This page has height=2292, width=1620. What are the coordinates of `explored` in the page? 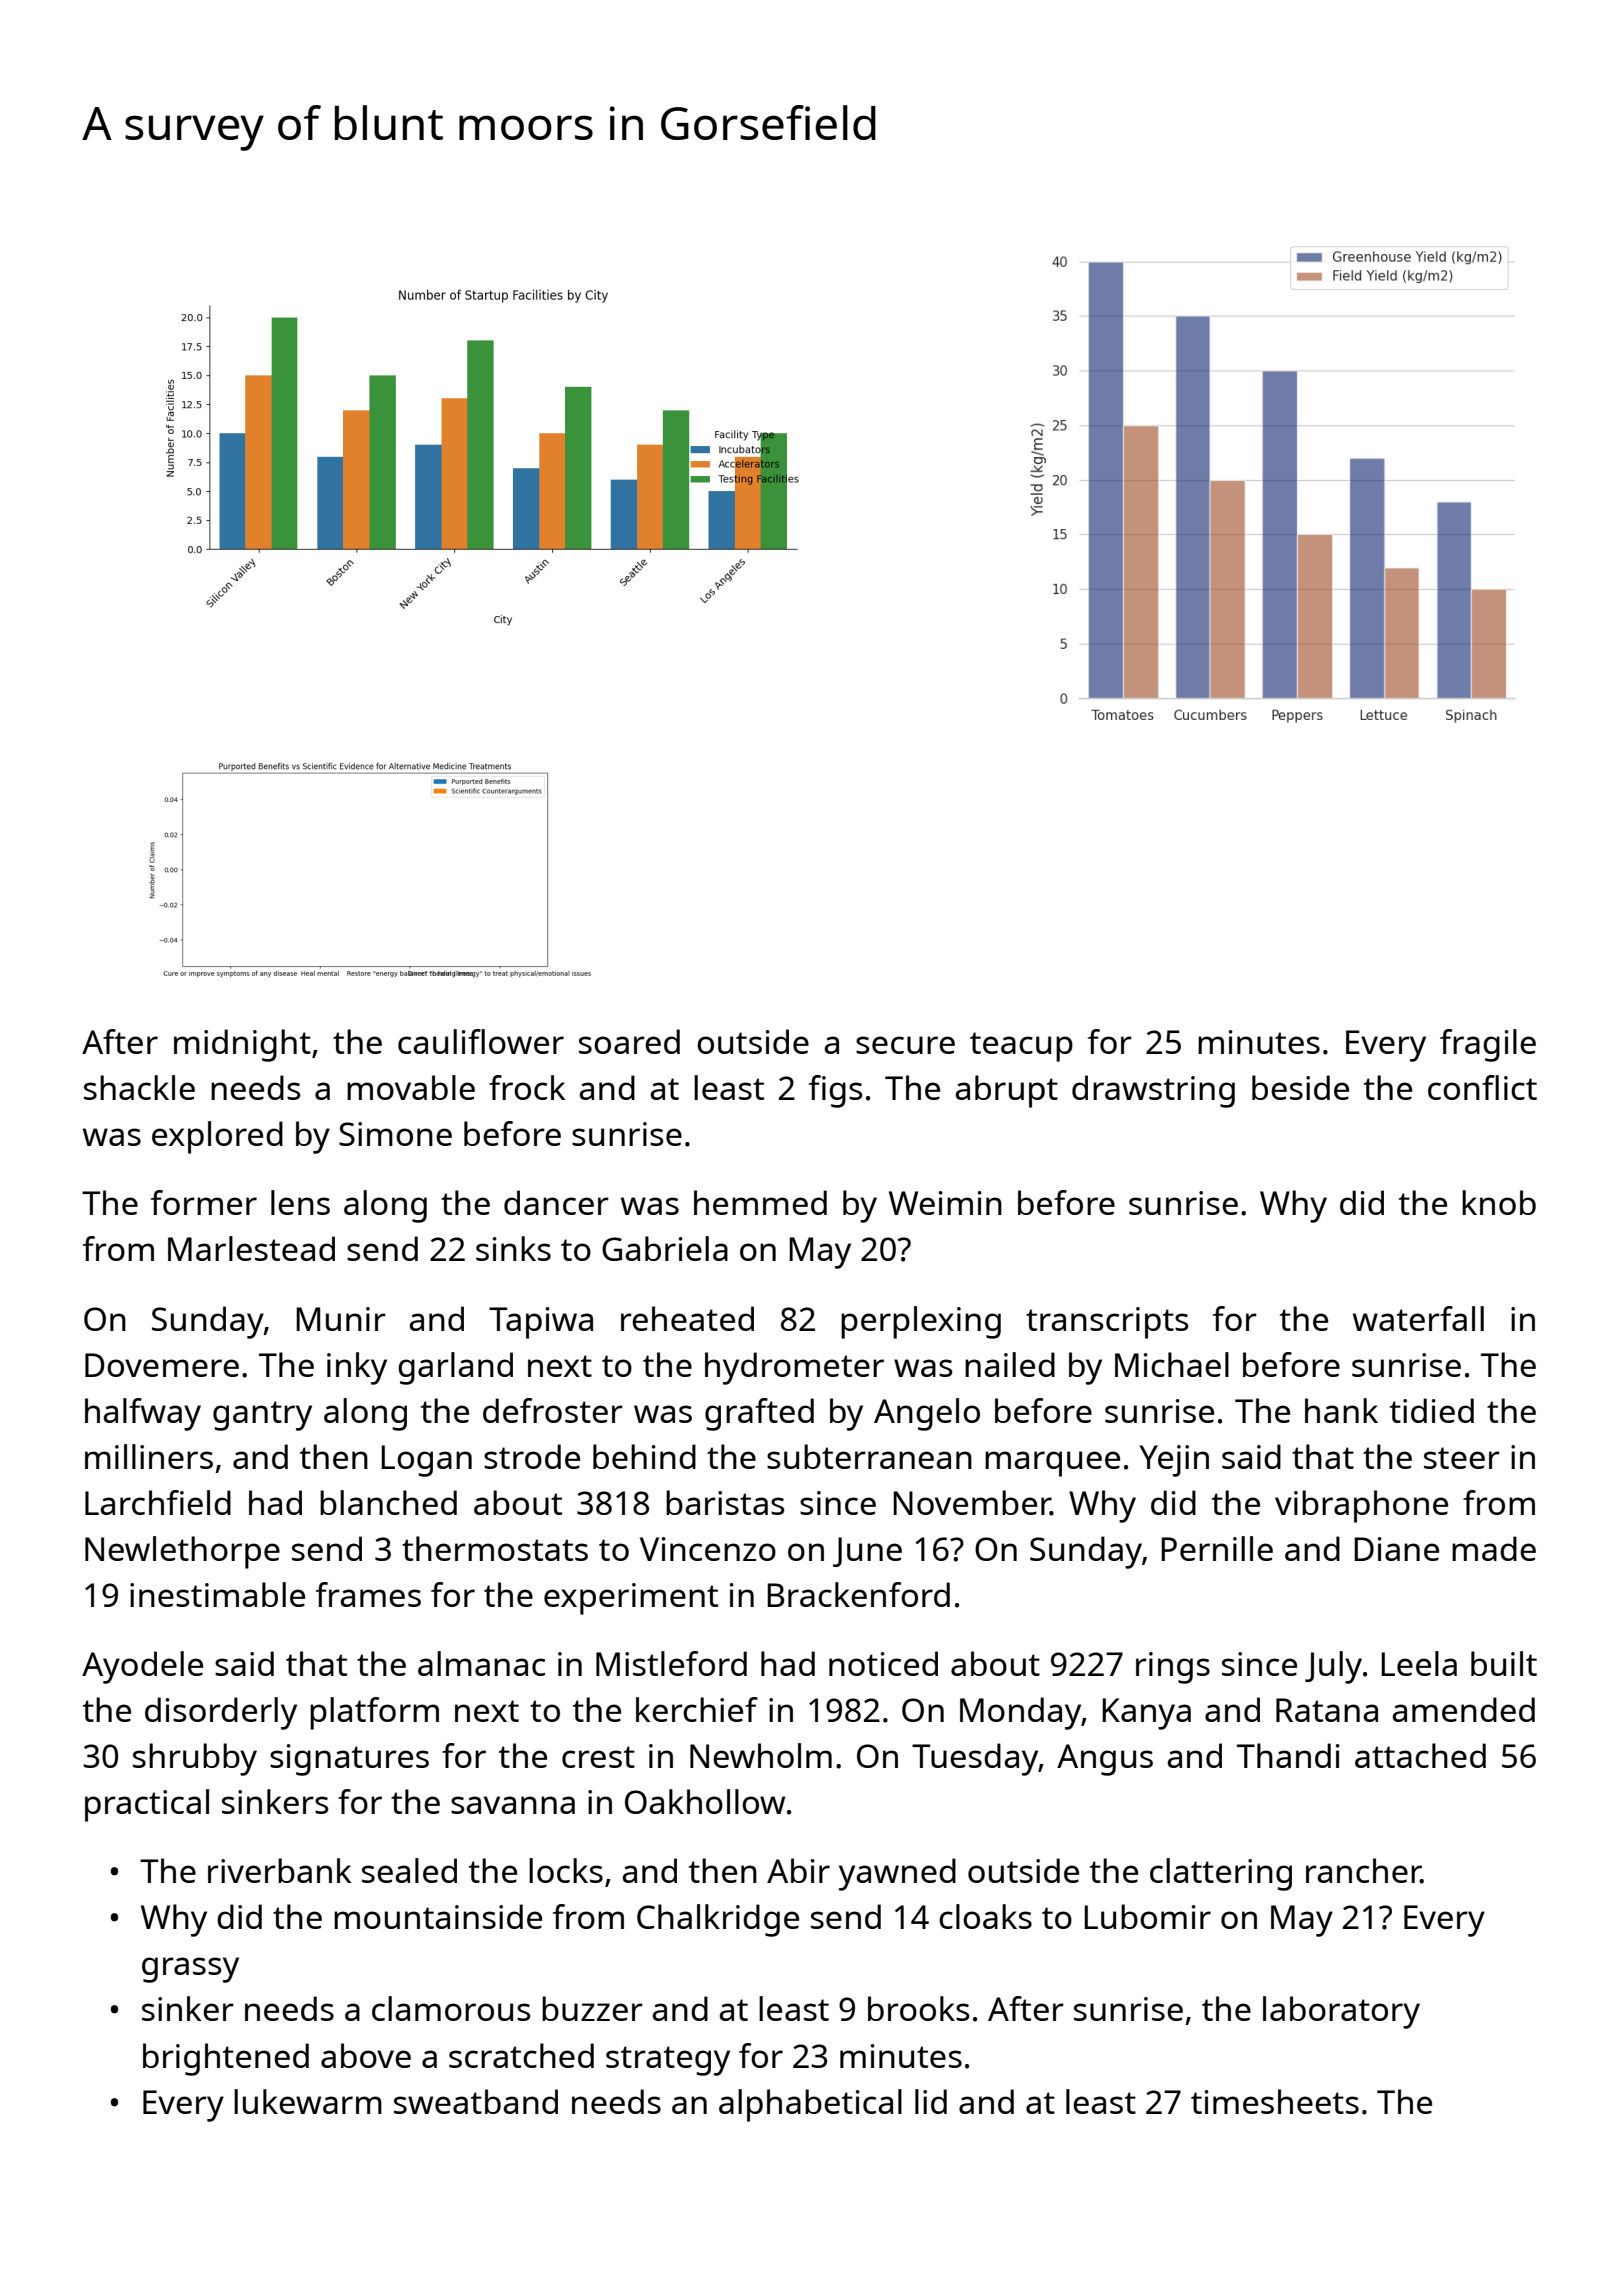 It's located at (217, 1137).
